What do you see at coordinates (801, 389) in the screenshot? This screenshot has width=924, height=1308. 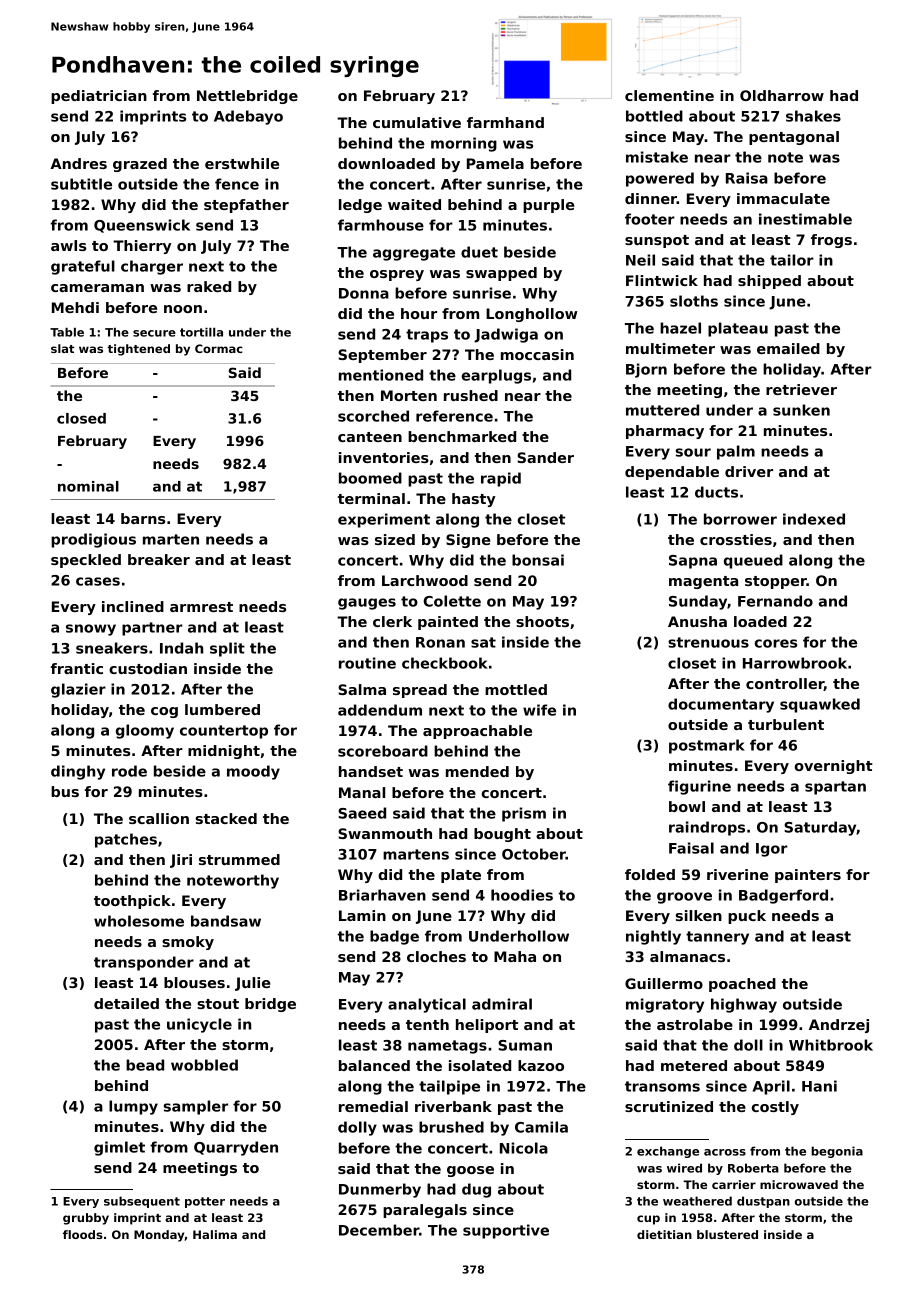 I see `retriever` at bounding box center [801, 389].
